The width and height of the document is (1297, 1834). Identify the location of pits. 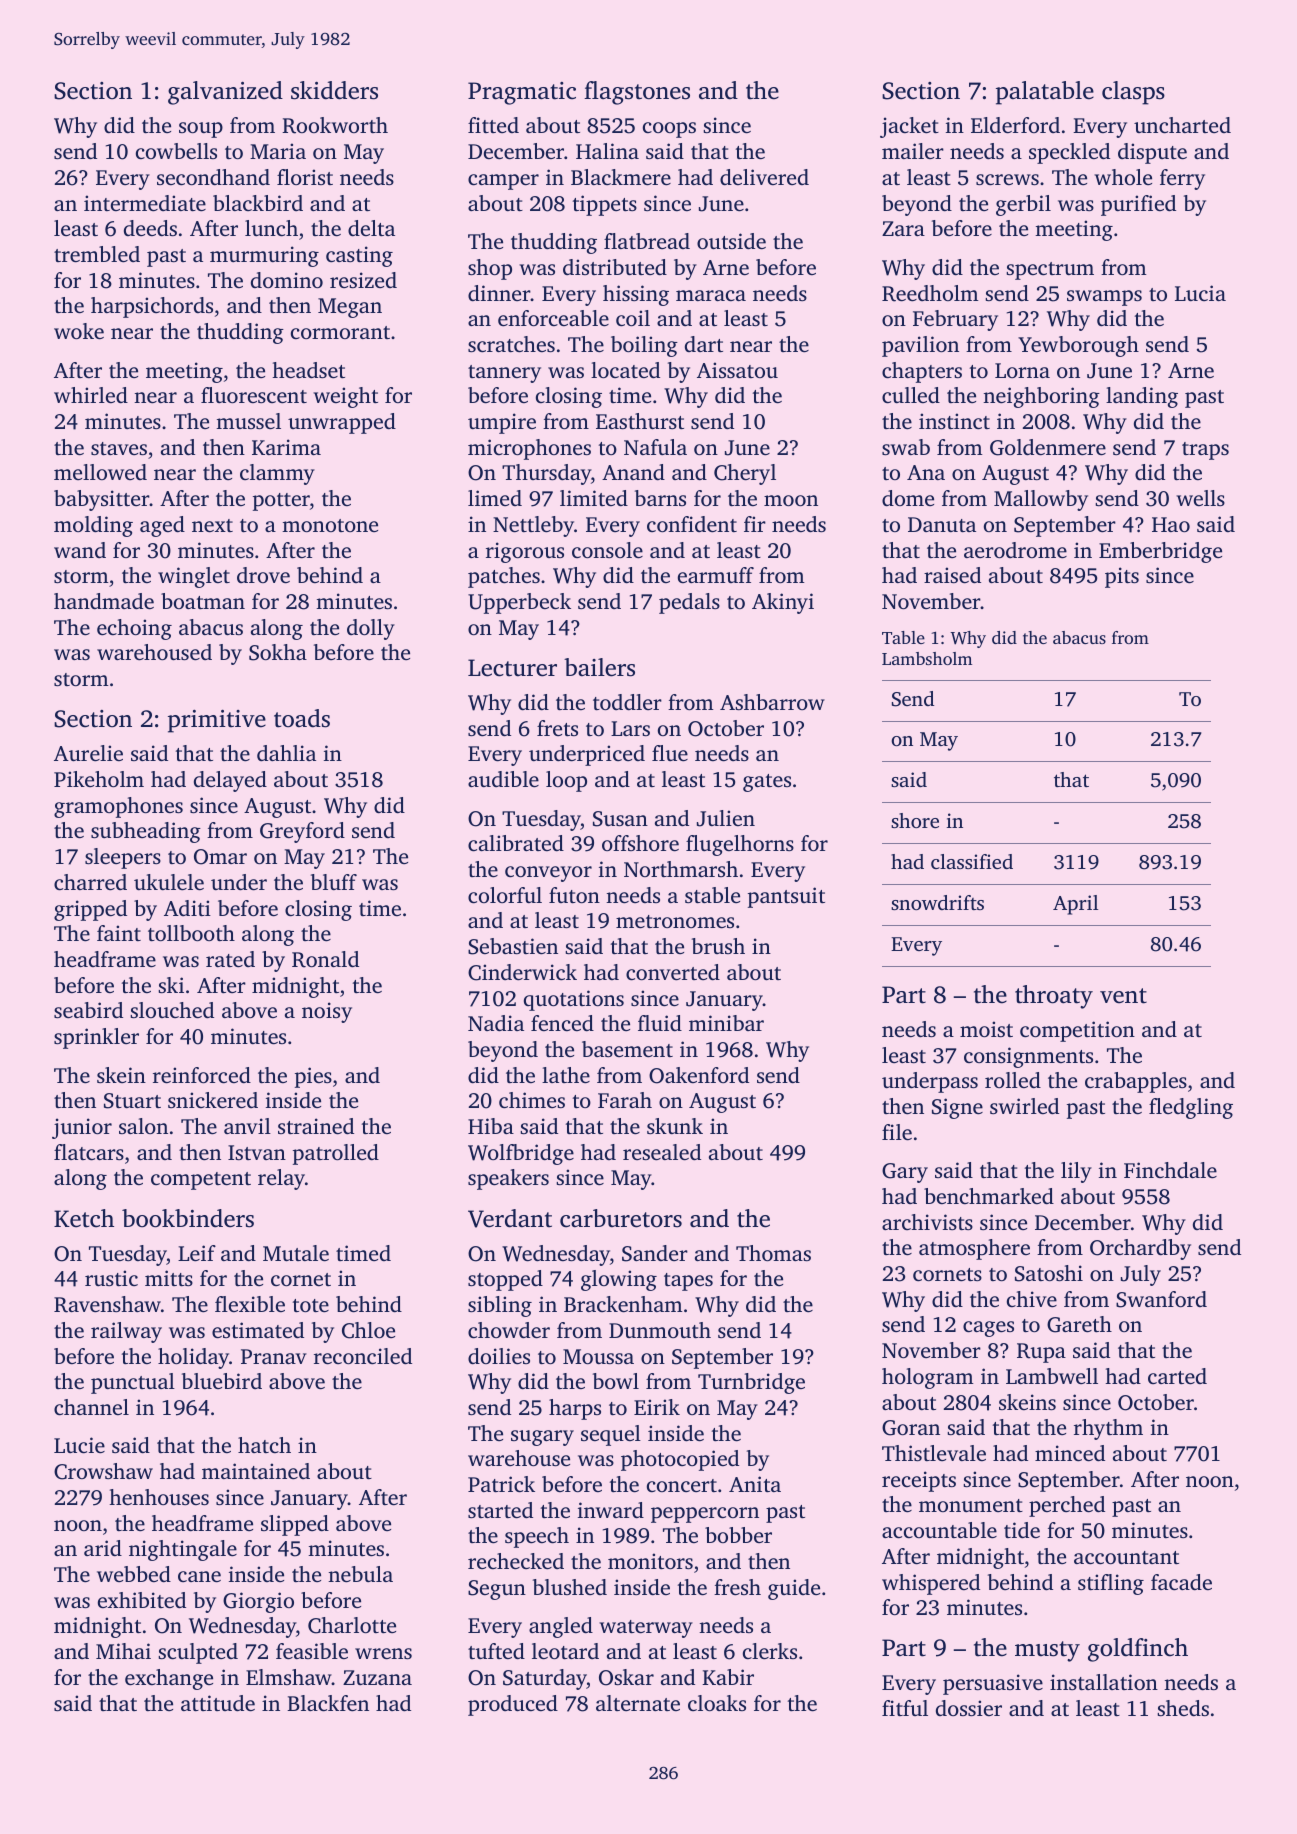
(1122, 577).
